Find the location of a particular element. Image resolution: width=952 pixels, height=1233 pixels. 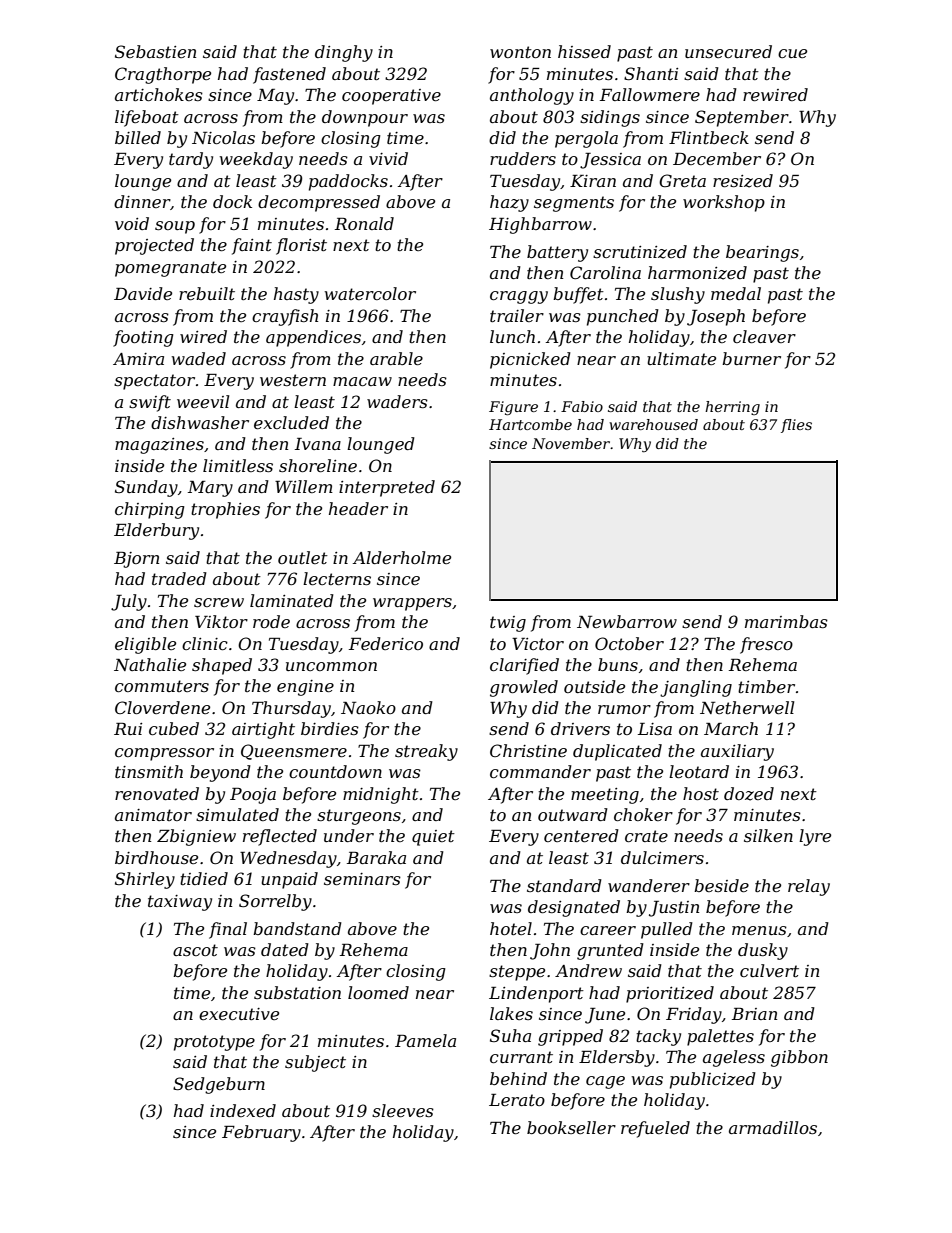

prototype is located at coordinates (214, 1043).
